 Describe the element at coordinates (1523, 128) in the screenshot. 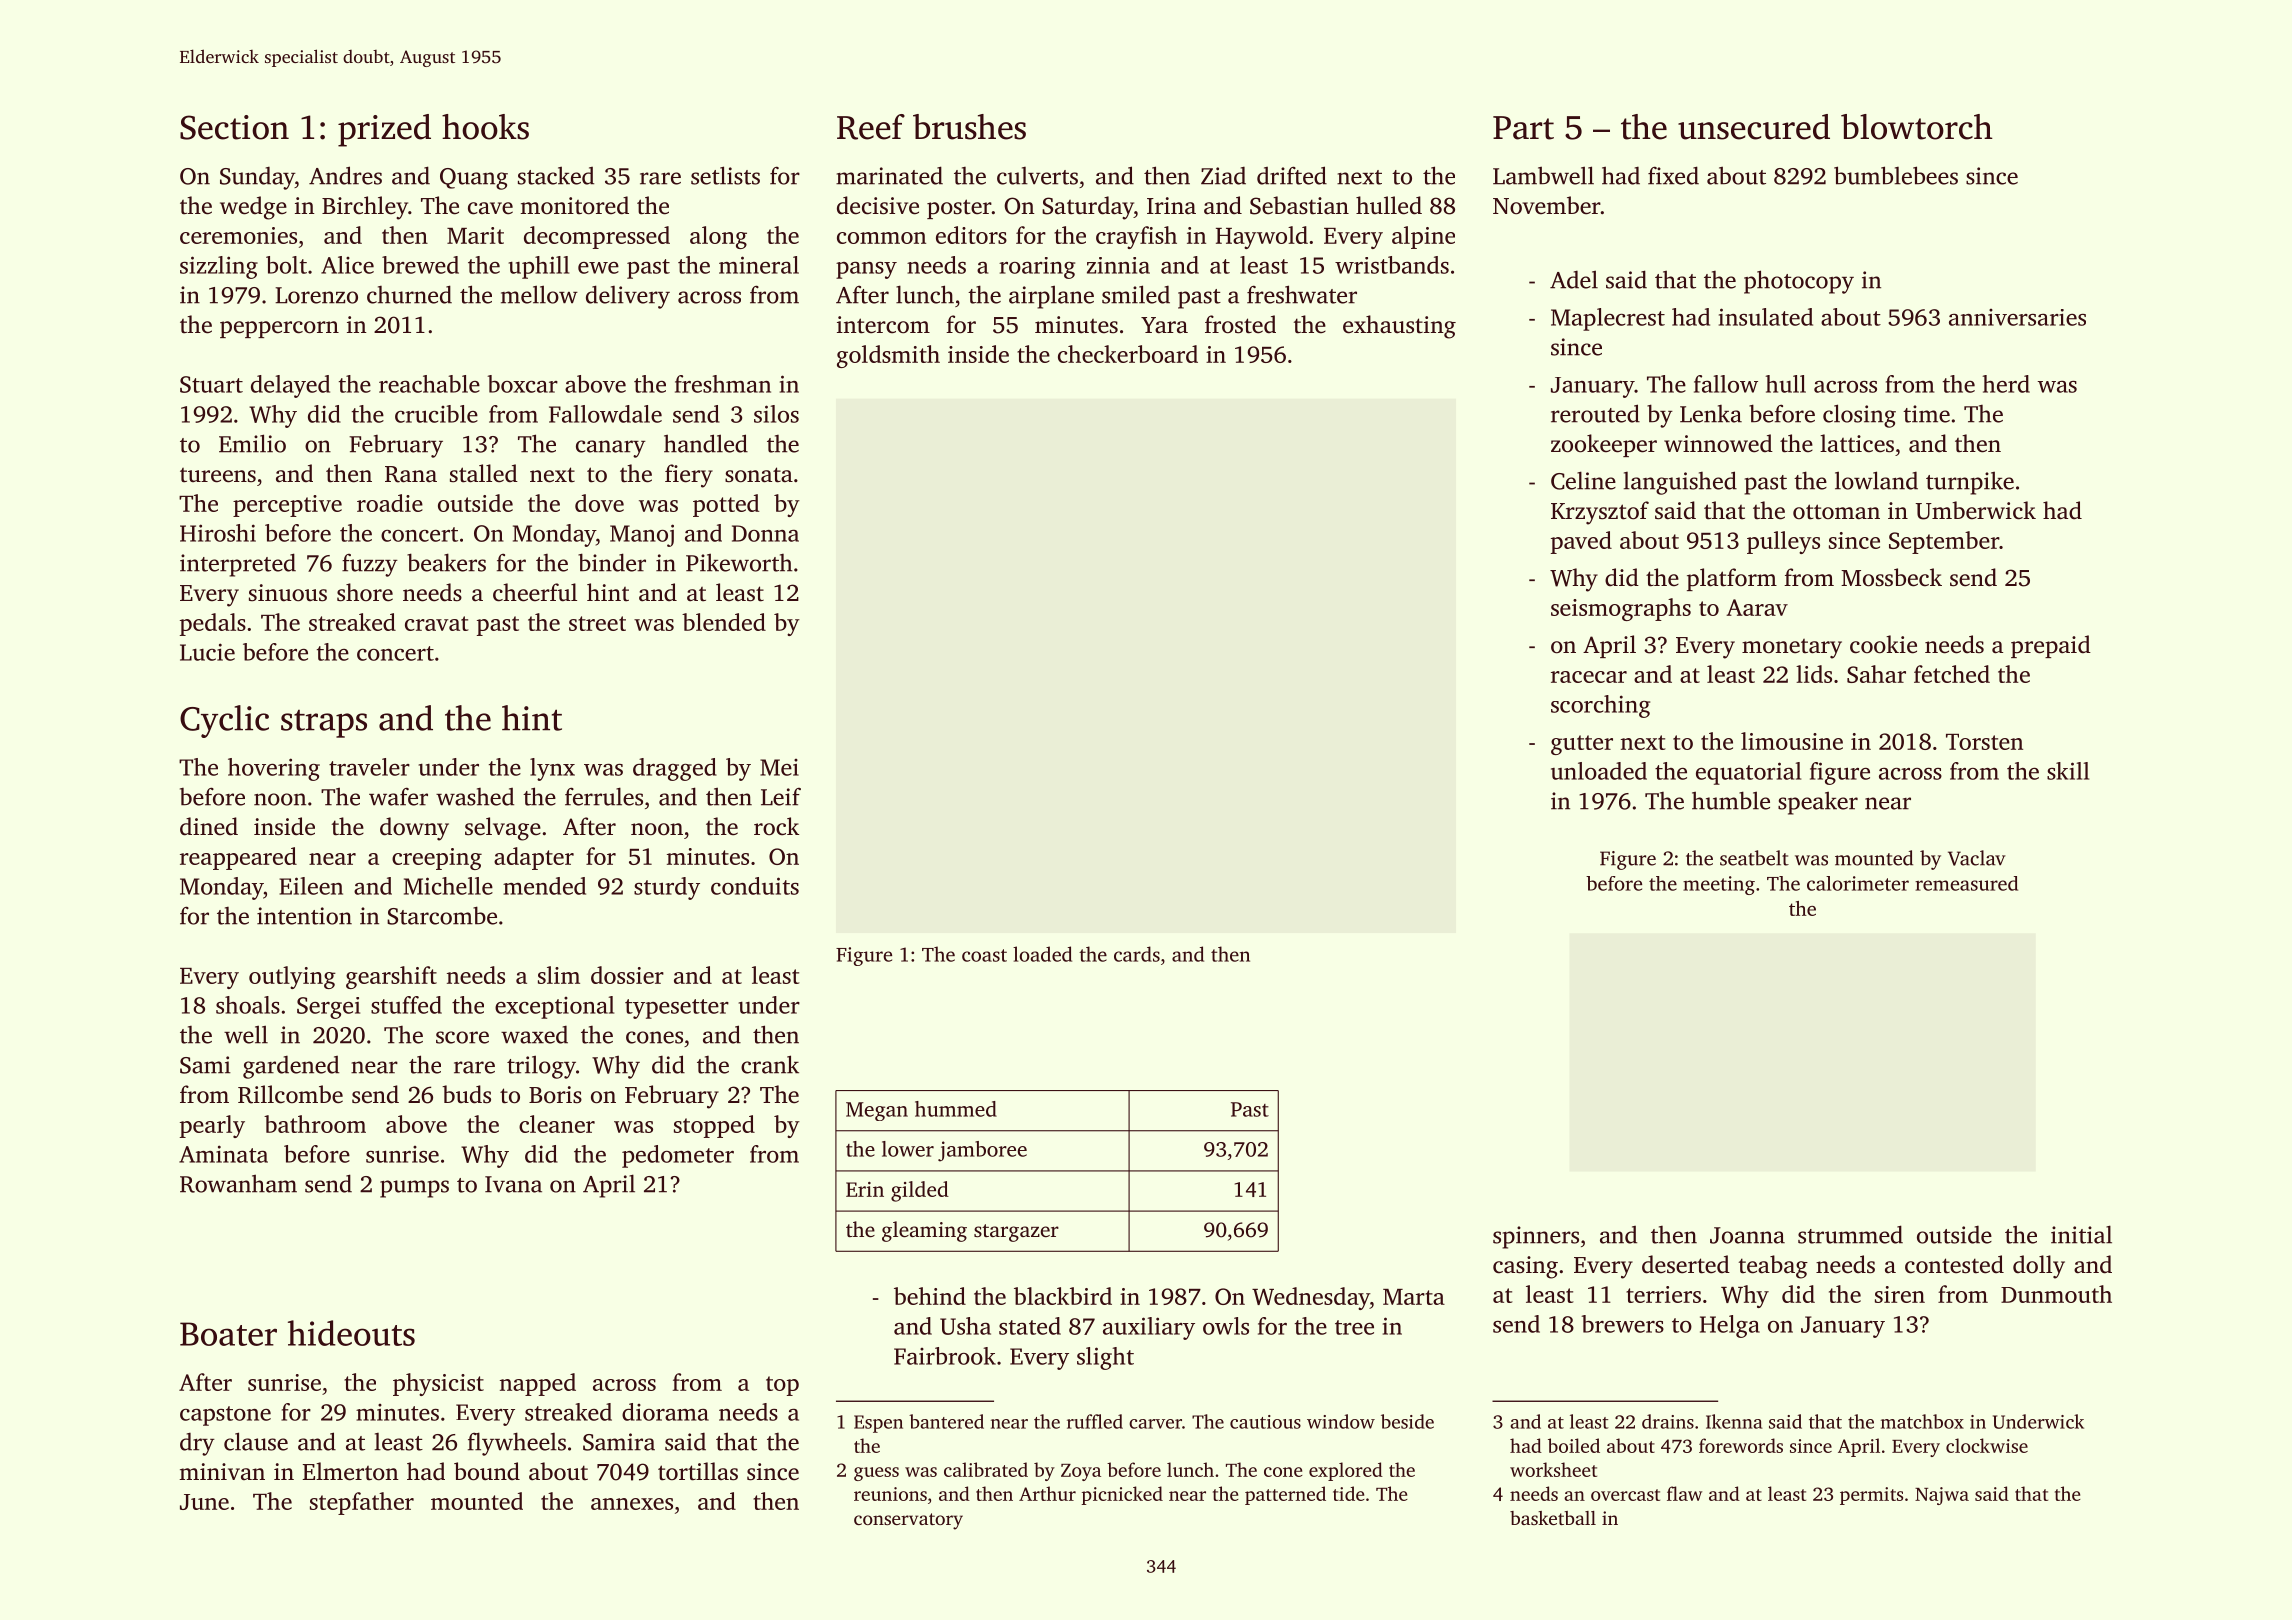

I see `Part` at that location.
